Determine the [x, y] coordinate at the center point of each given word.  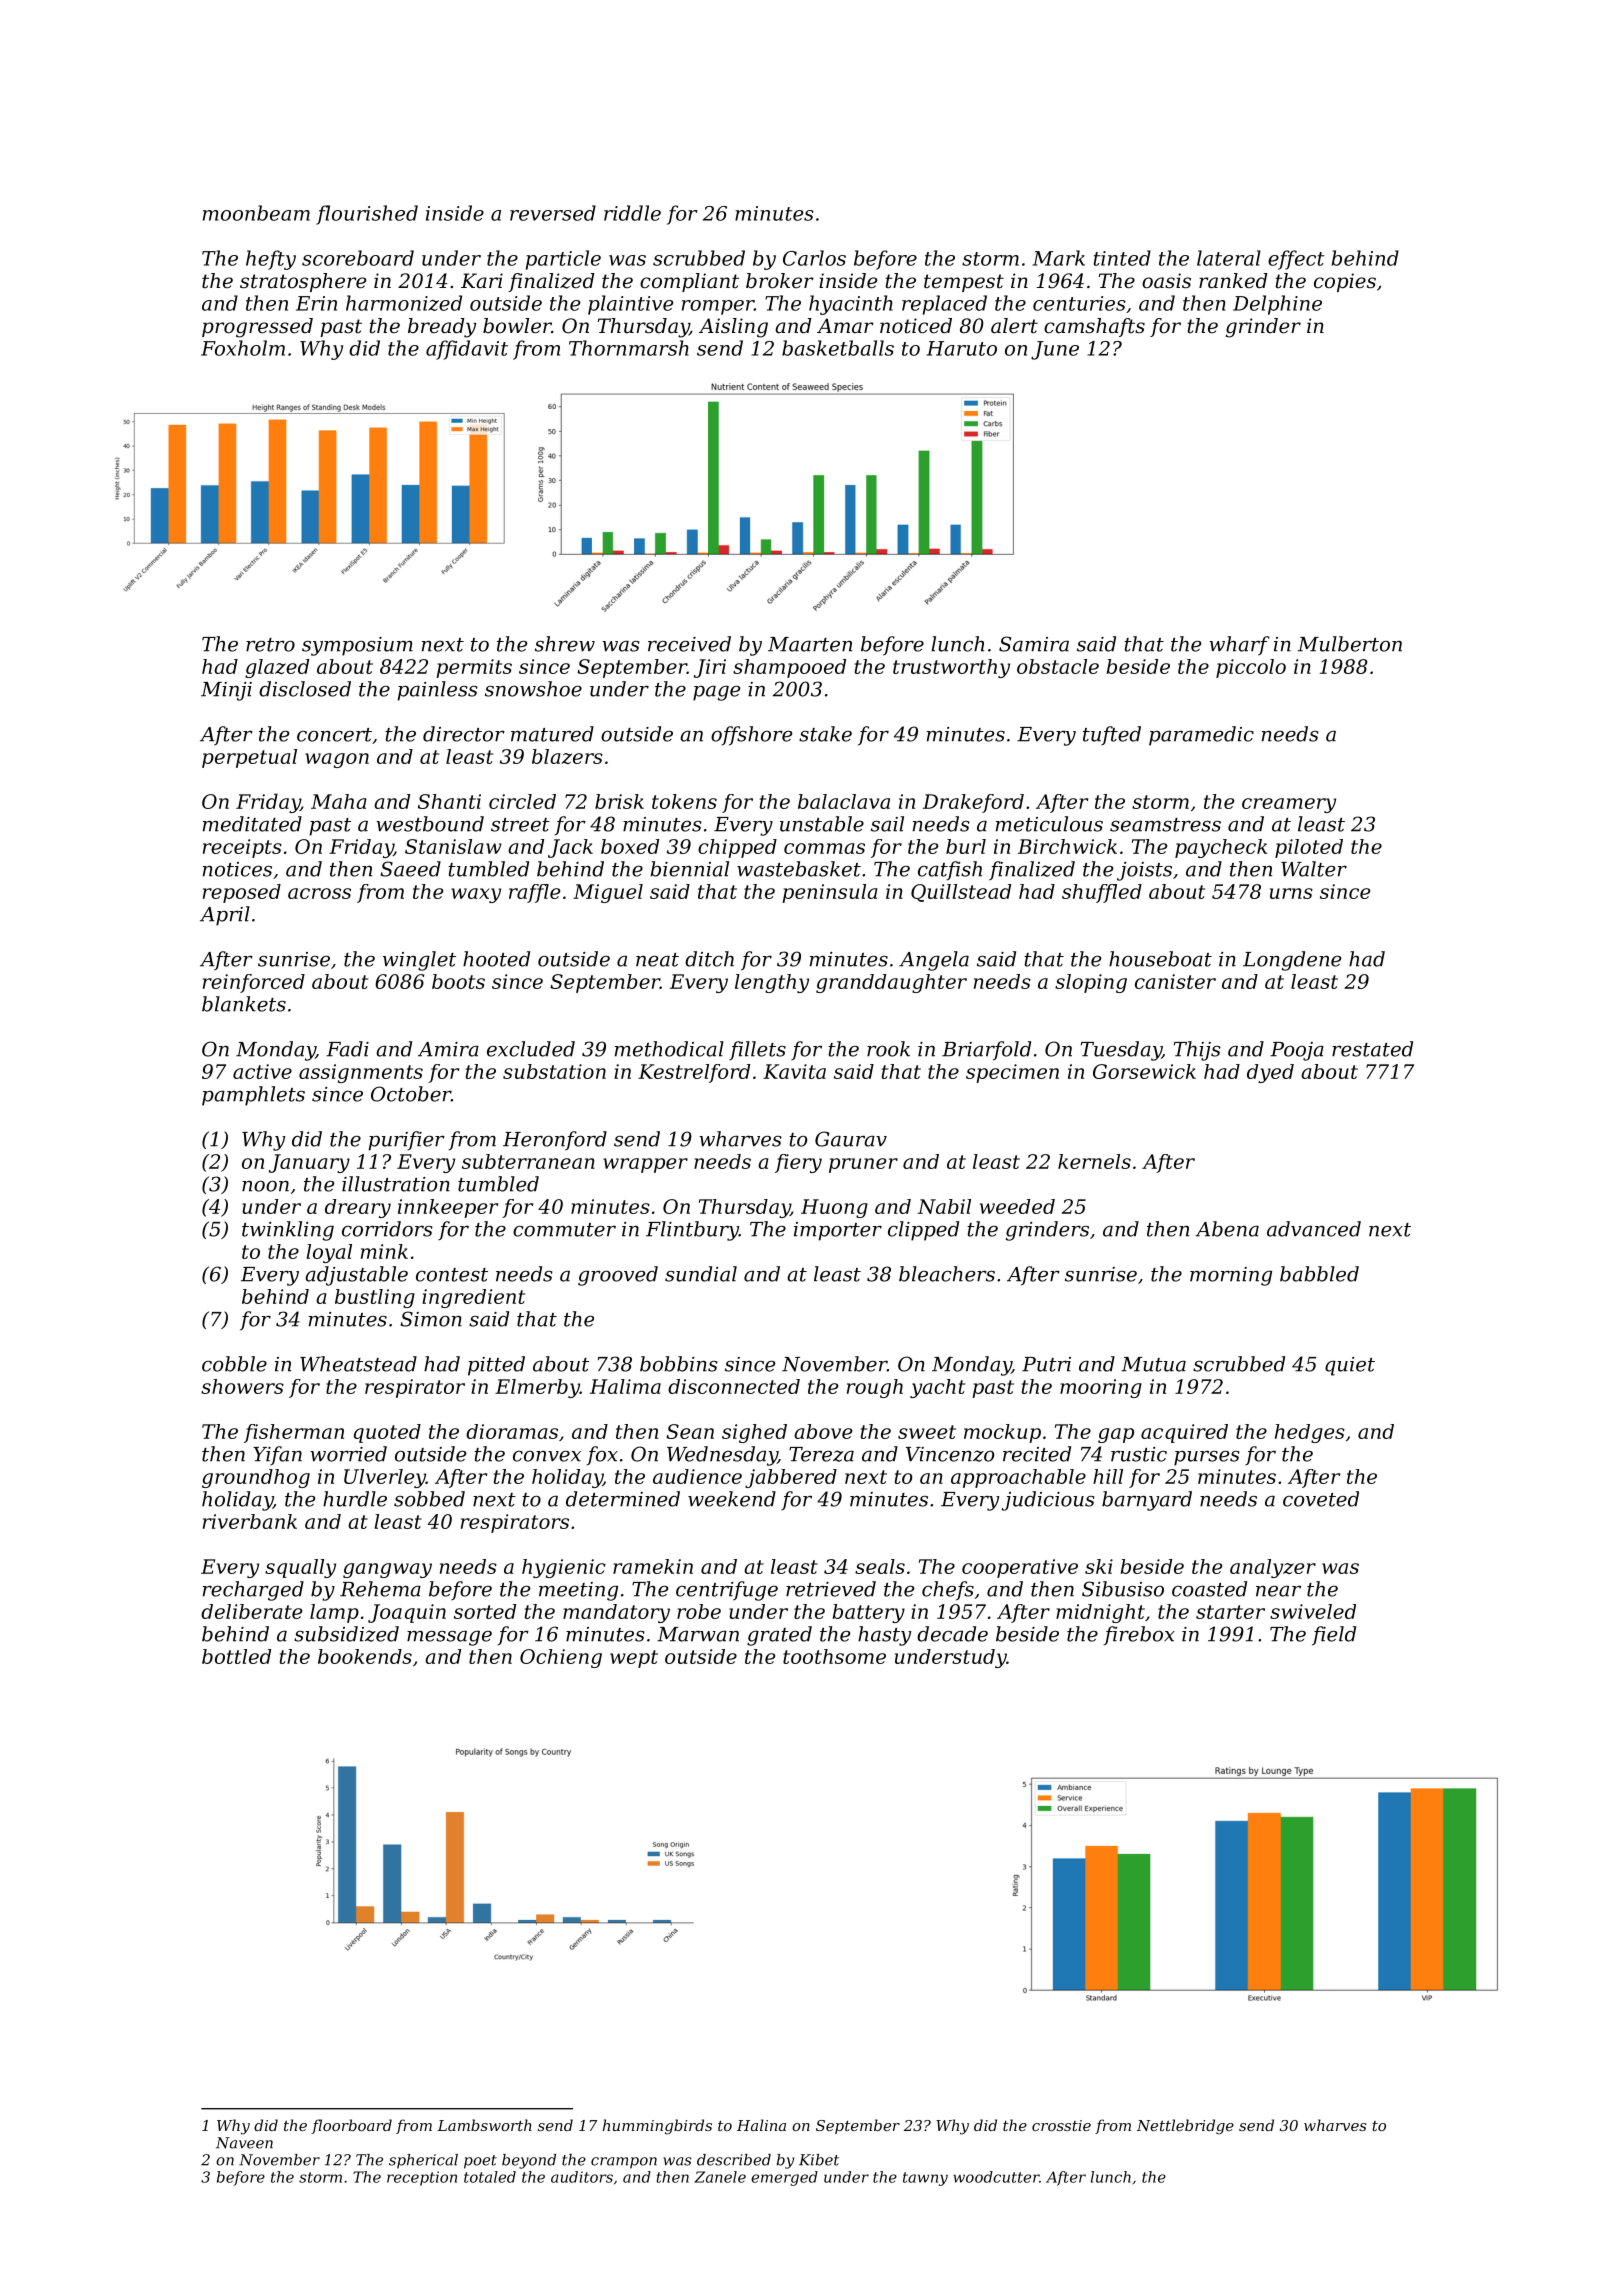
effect [1296, 260]
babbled [1319, 1274]
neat [657, 960]
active [262, 1071]
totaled [490, 2177]
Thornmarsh [629, 348]
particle [563, 260]
